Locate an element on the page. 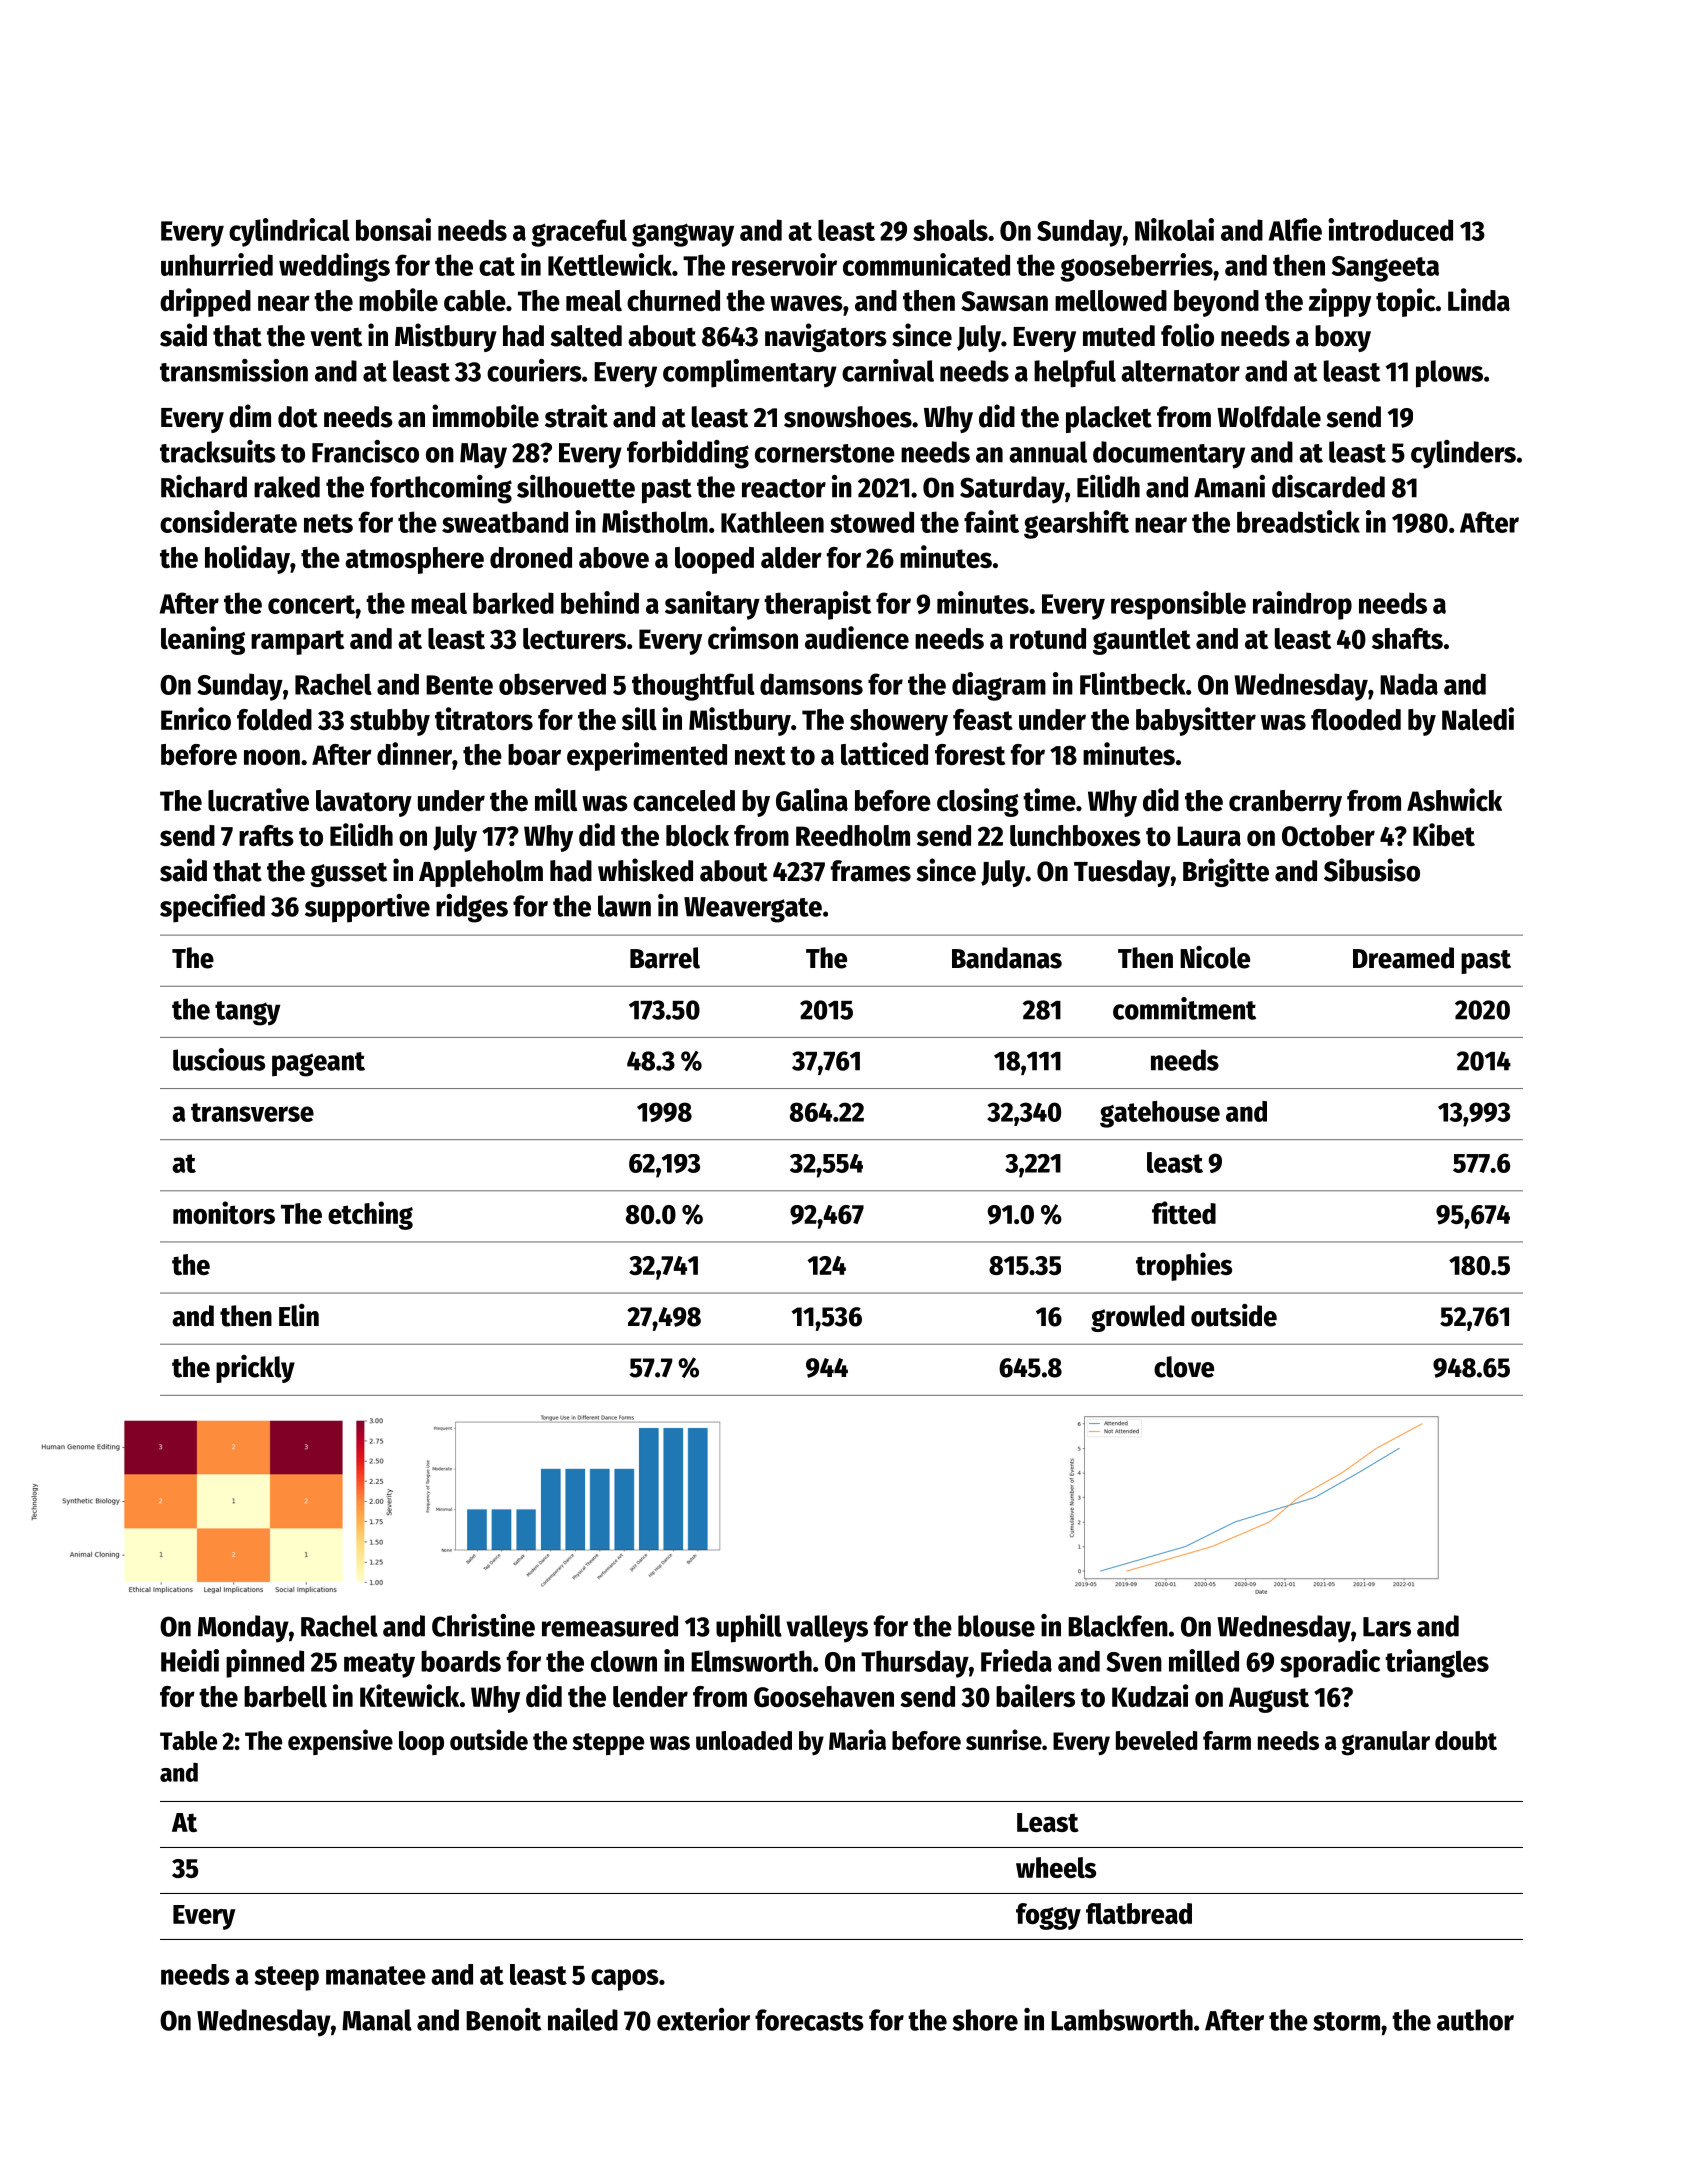 This page has width=1683, height=2178. etching is located at coordinates (370, 1215).
